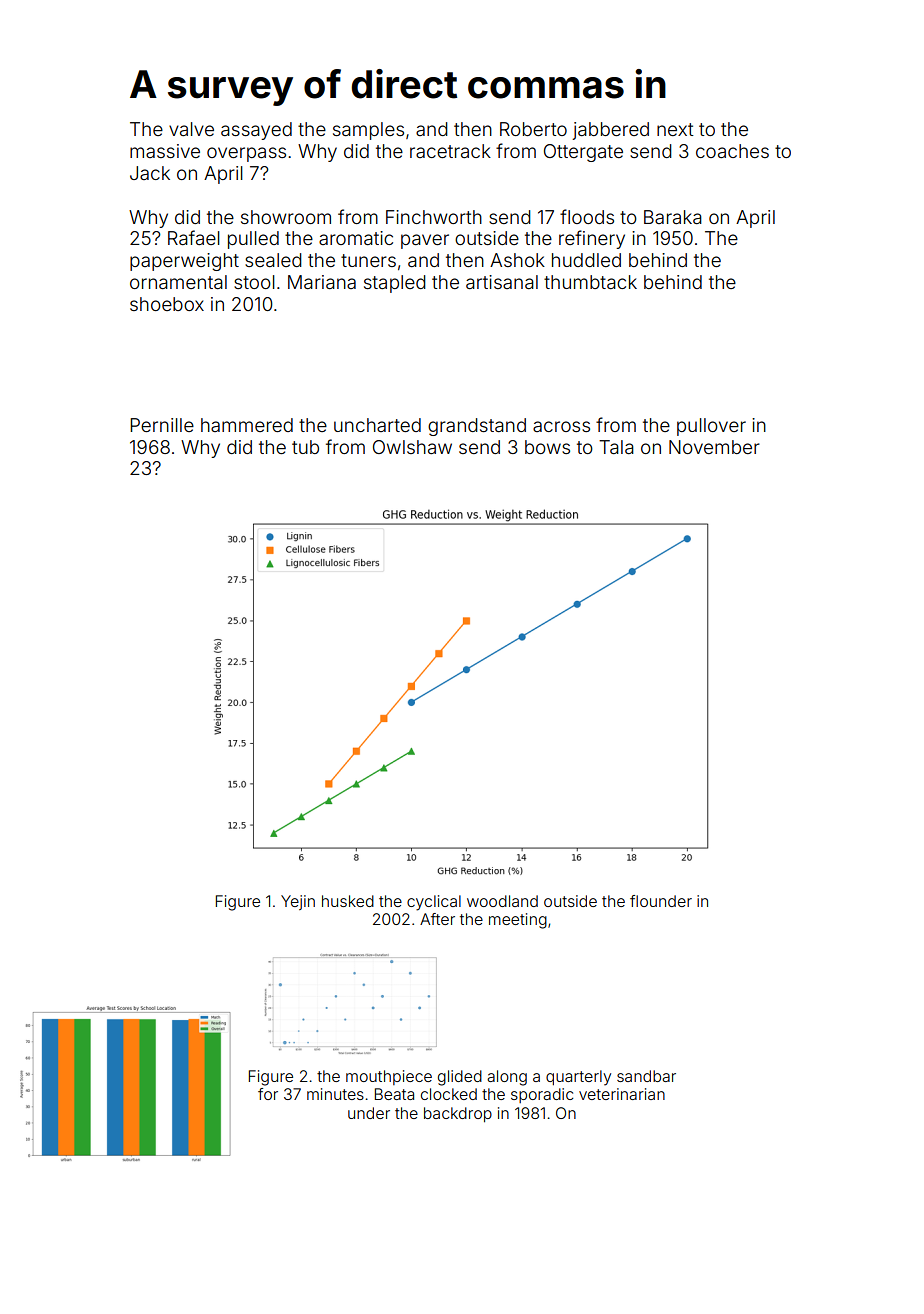 This screenshot has width=924, height=1314. What do you see at coordinates (590, 282) in the screenshot?
I see `thumbtack` at bounding box center [590, 282].
